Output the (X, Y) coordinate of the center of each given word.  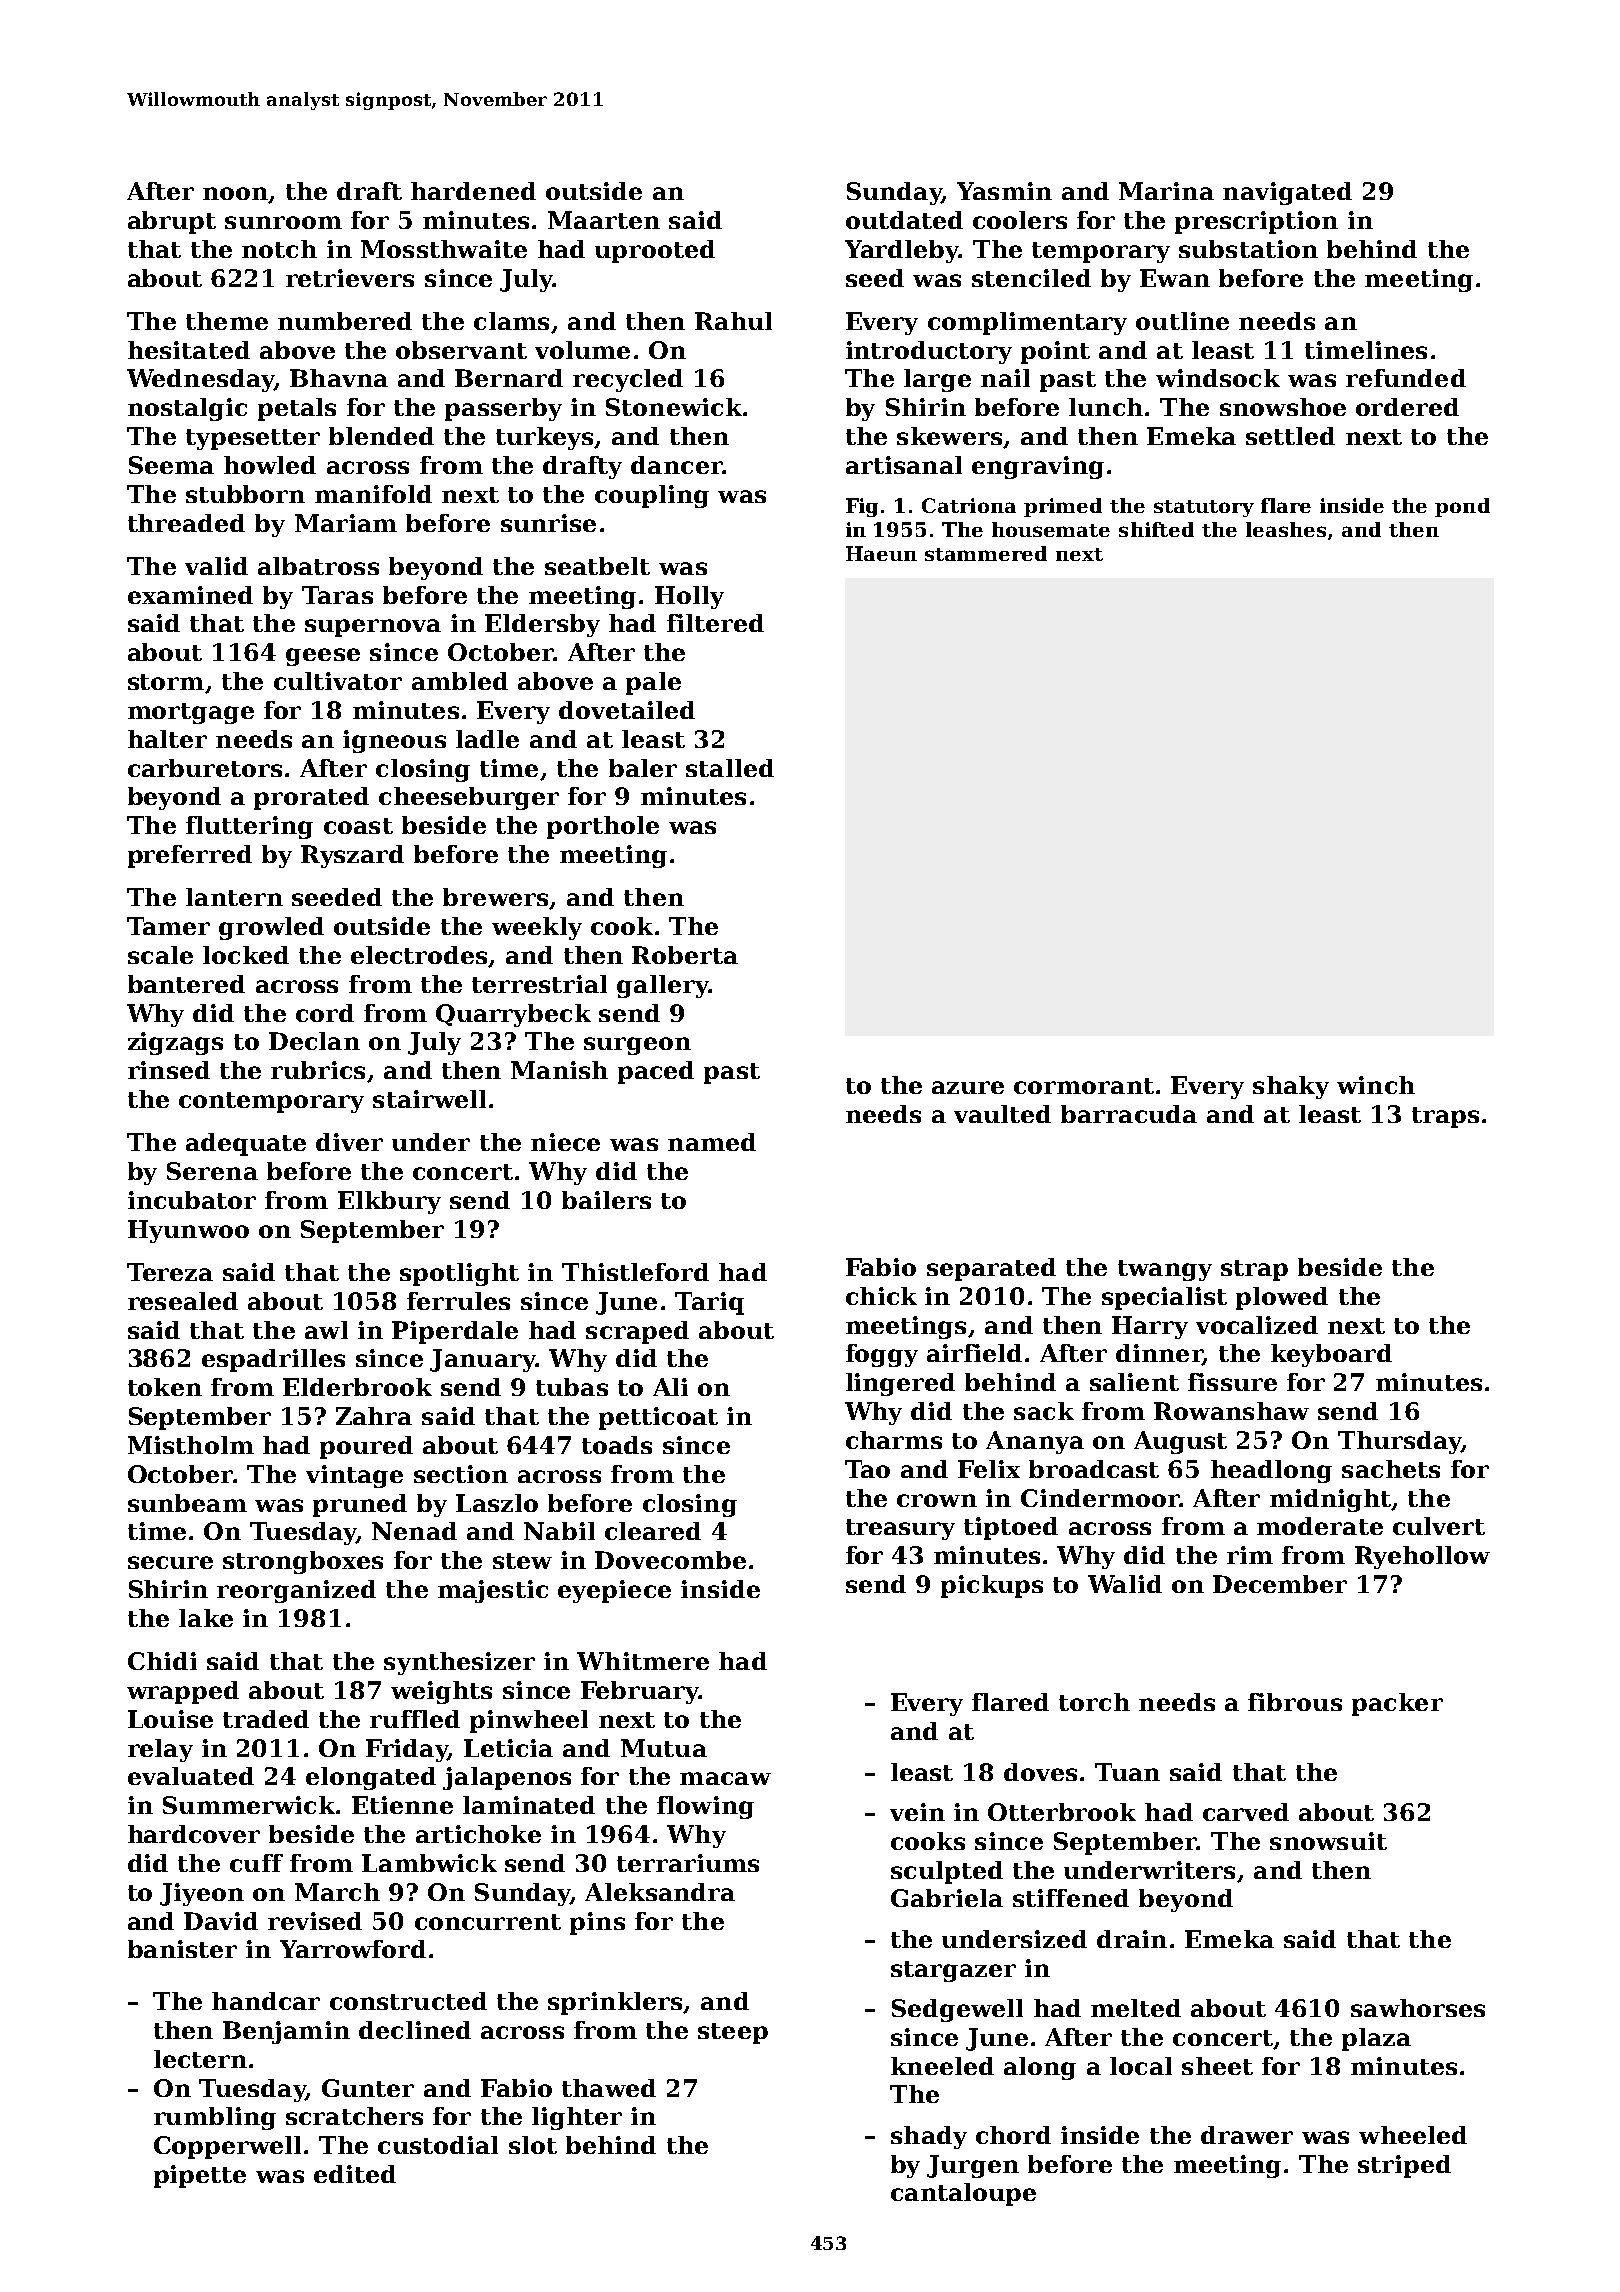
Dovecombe (670, 1560)
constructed (408, 2001)
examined (190, 595)
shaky (1291, 1087)
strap (1254, 1270)
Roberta (685, 955)
